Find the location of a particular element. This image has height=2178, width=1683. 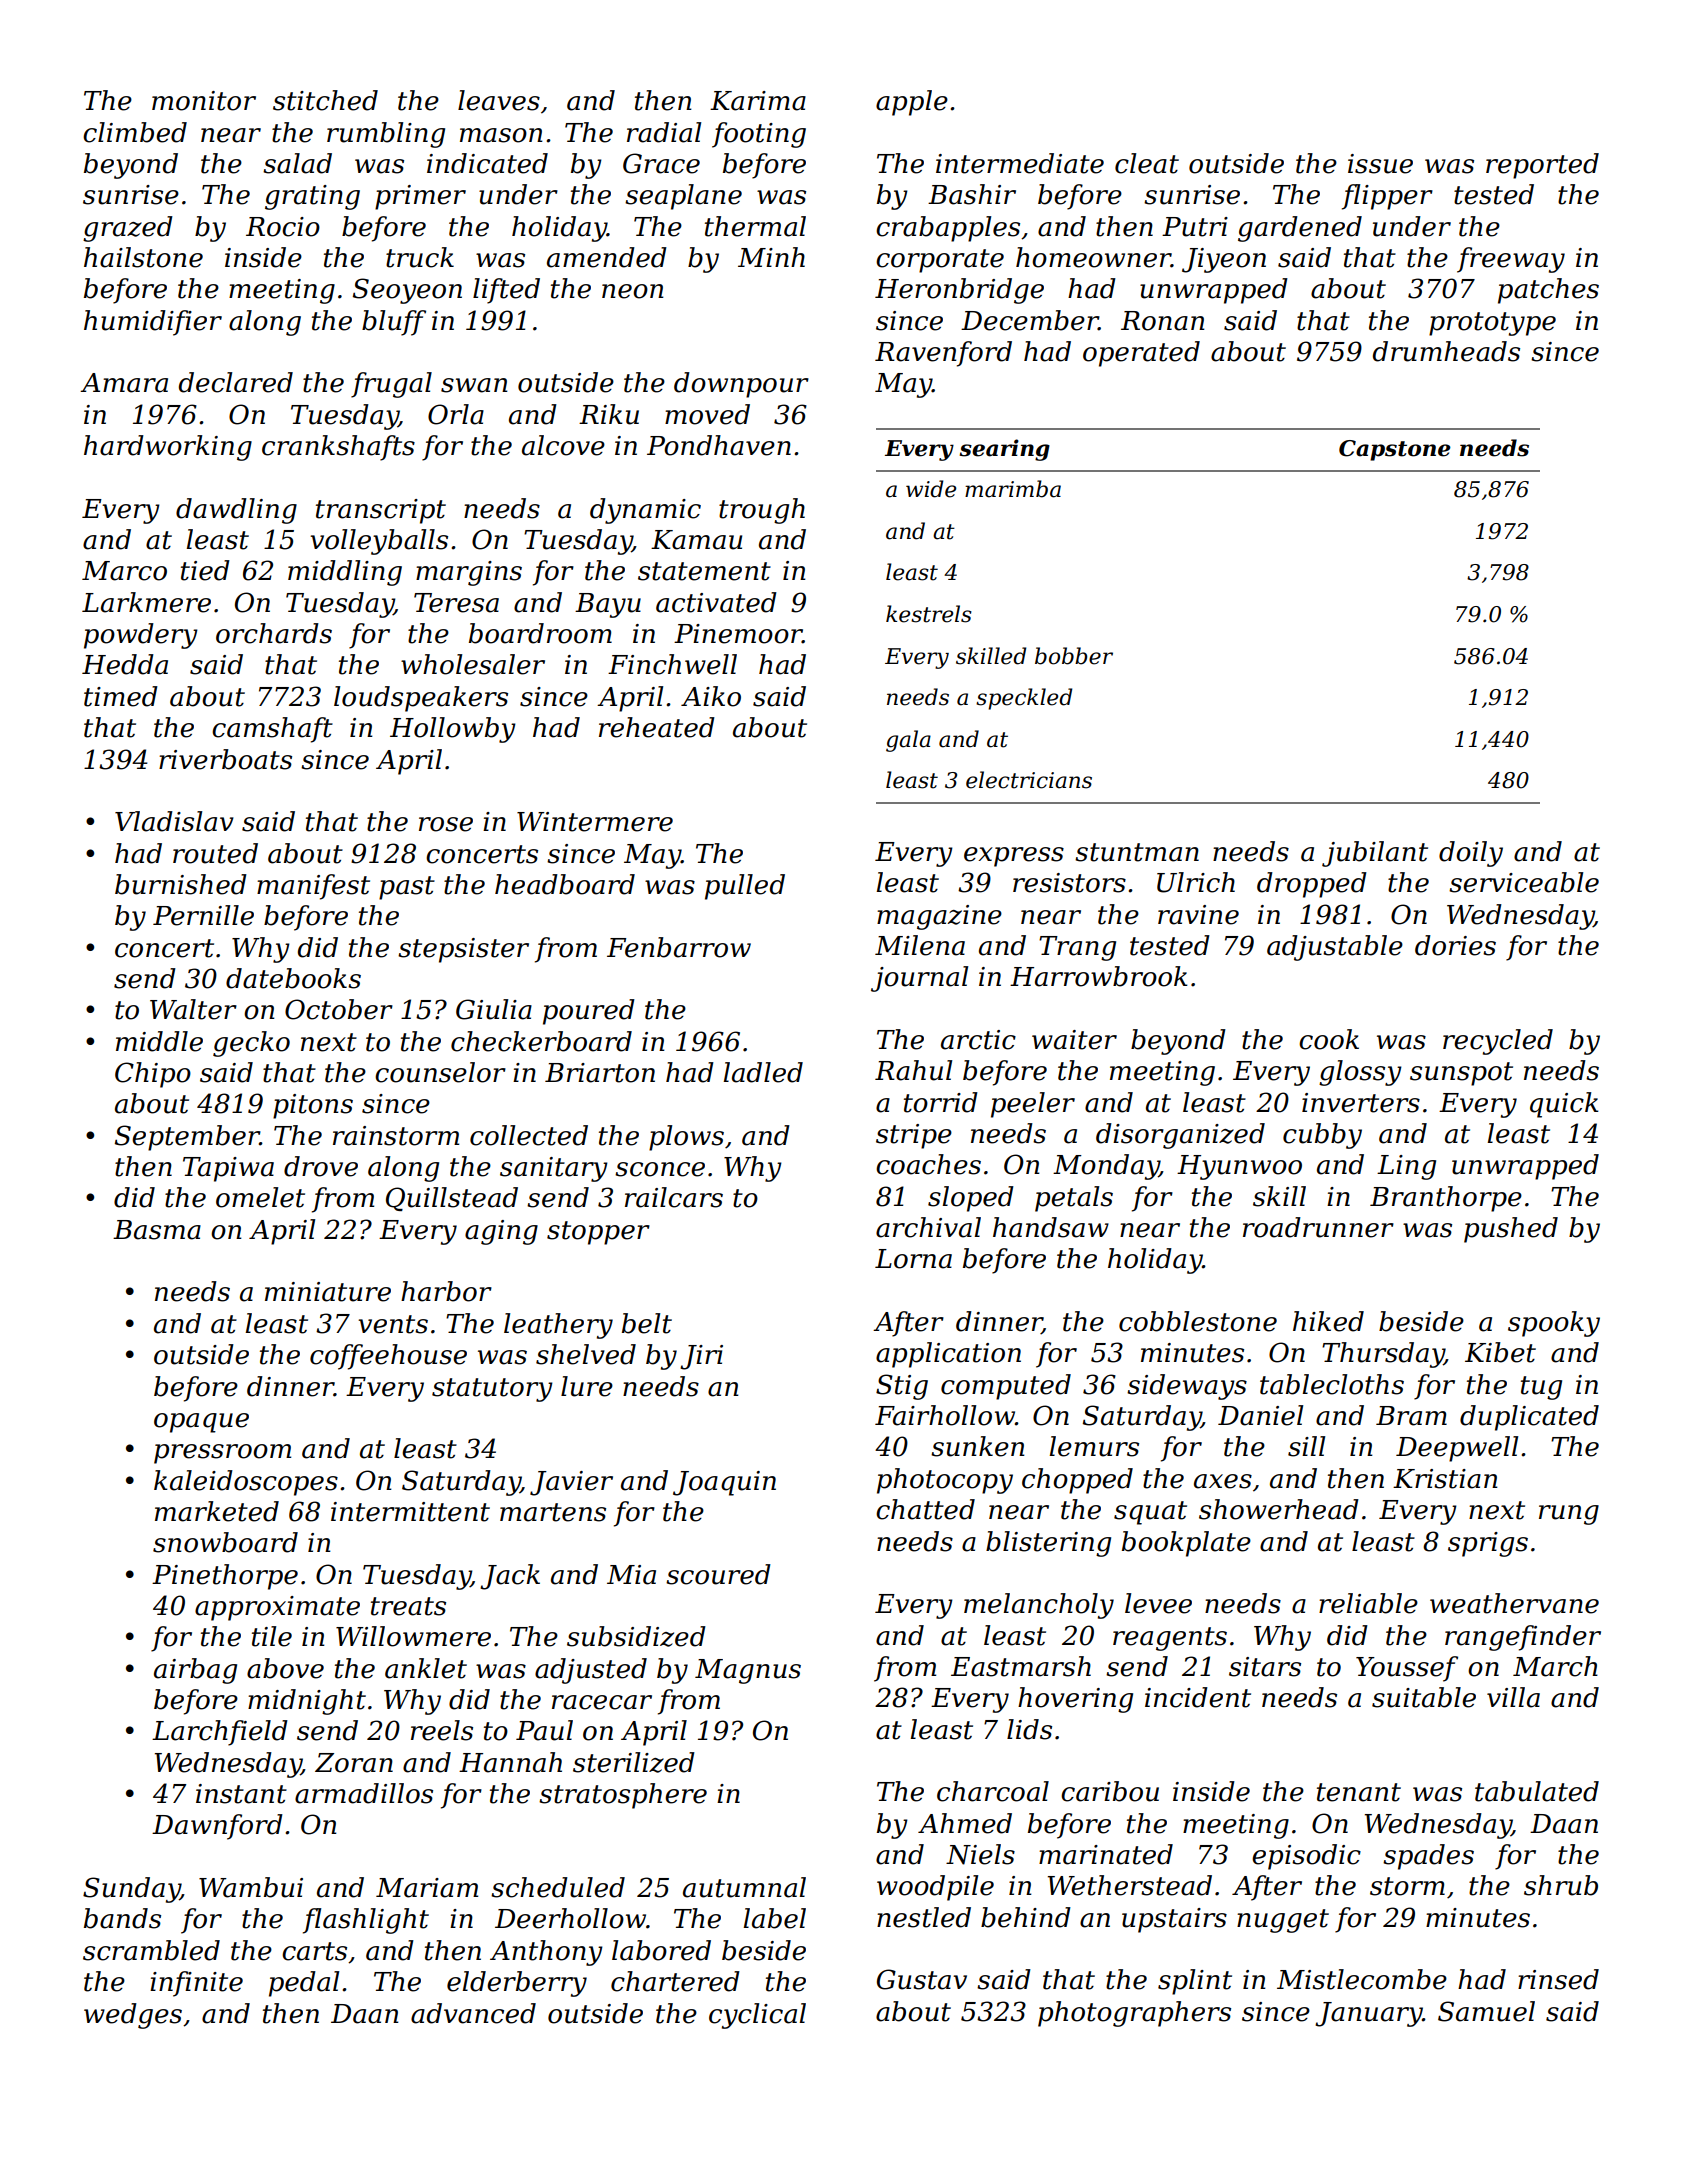

cook is located at coordinates (1329, 1039).
